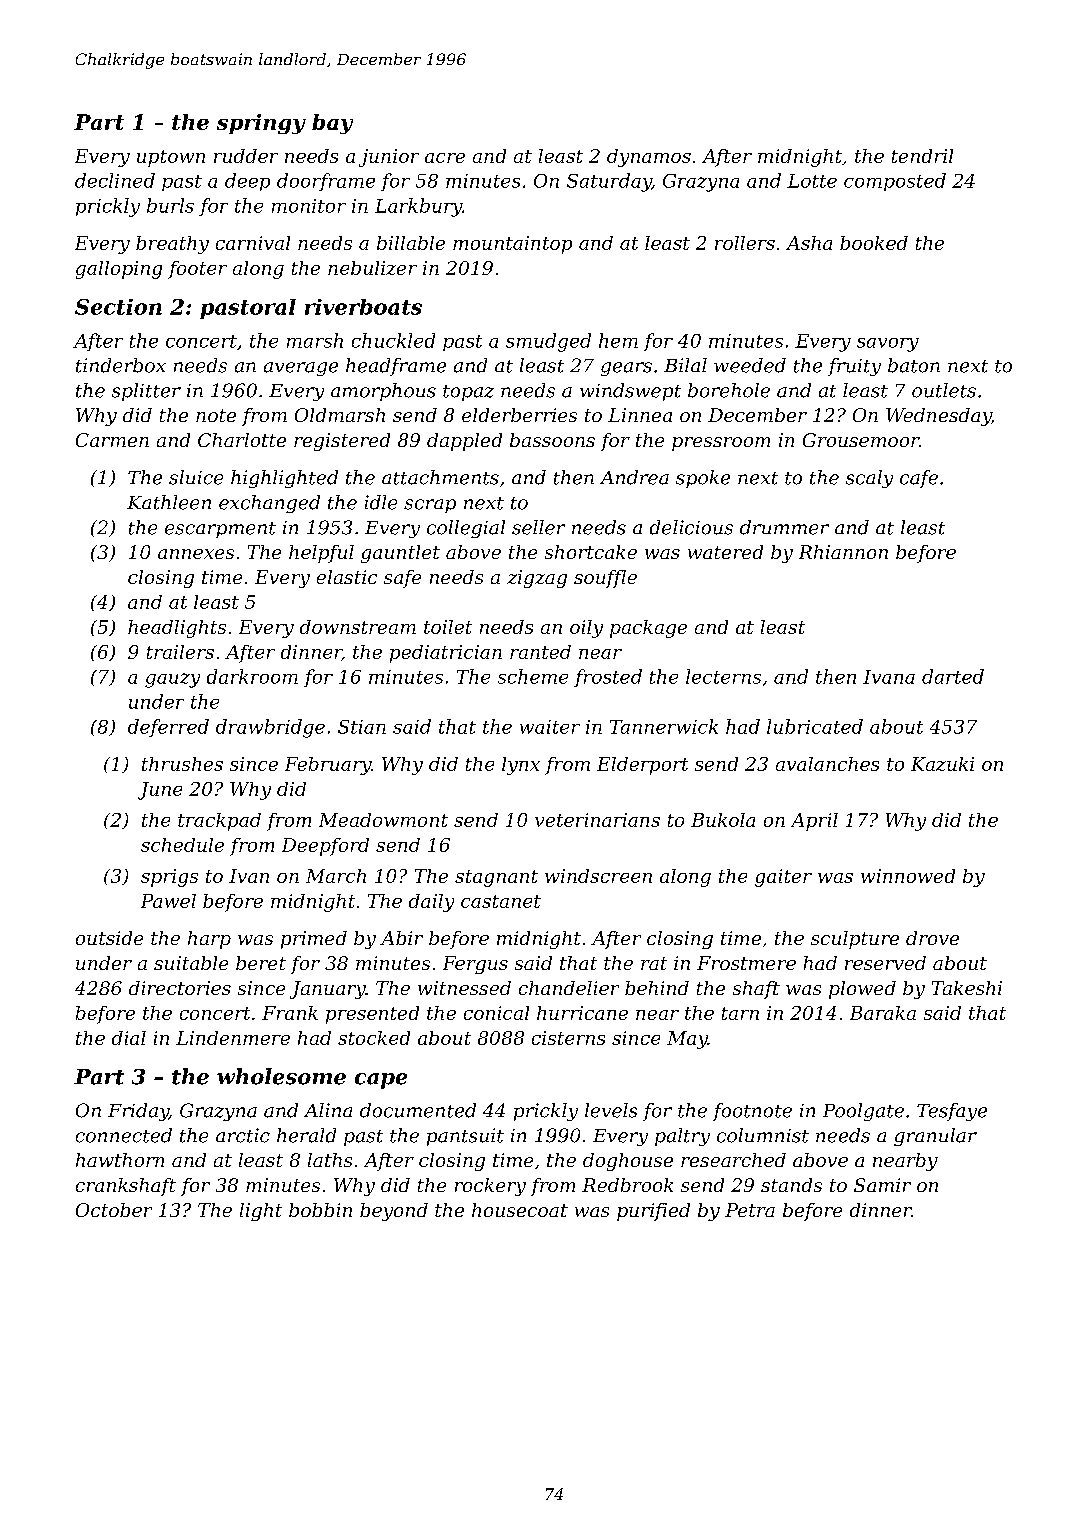 The height and width of the screenshot is (1538, 1088). Describe the element at coordinates (908, 876) in the screenshot. I see `winnowed` at that location.
